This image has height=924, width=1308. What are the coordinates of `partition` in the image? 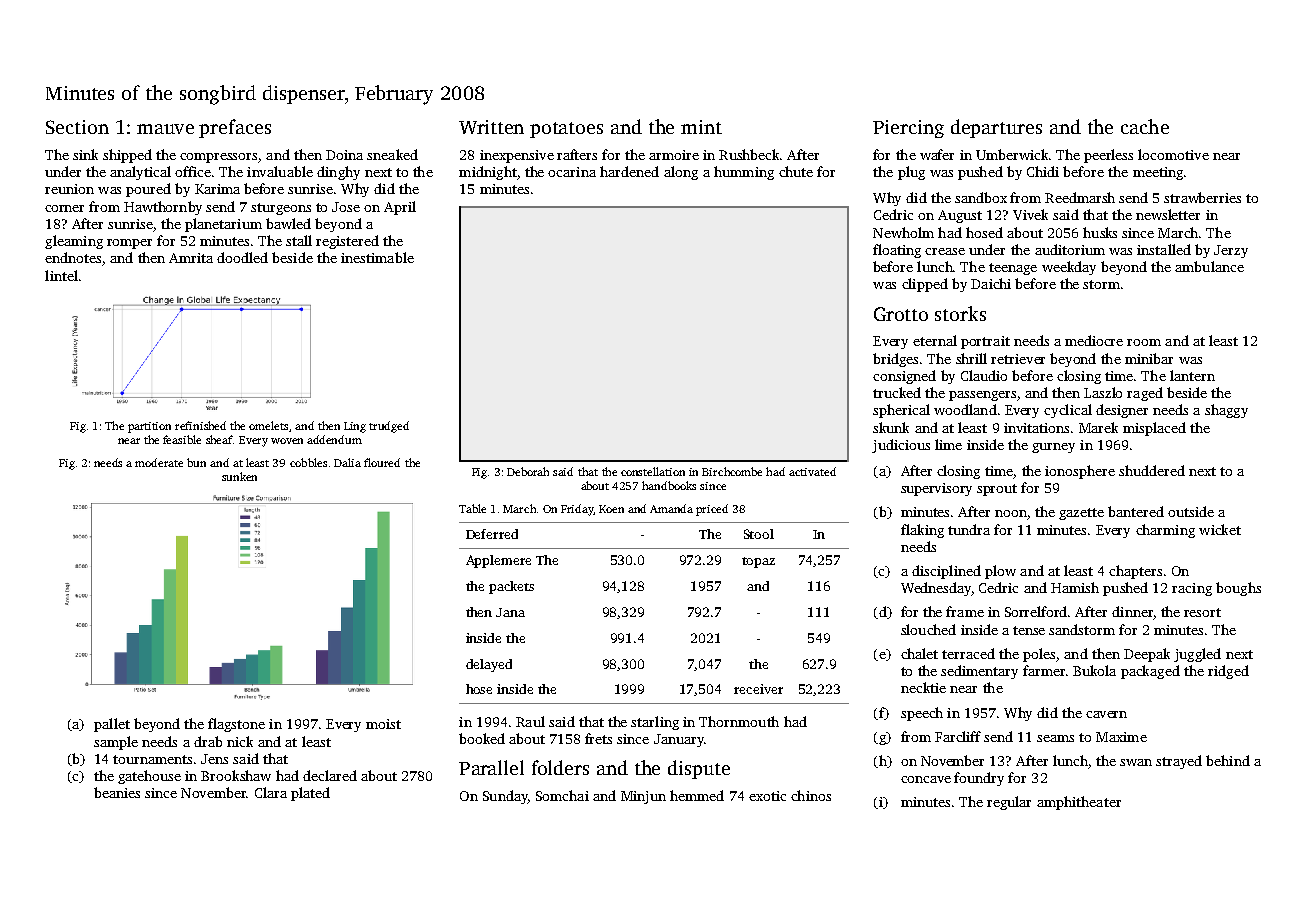 It's located at (149, 427).
